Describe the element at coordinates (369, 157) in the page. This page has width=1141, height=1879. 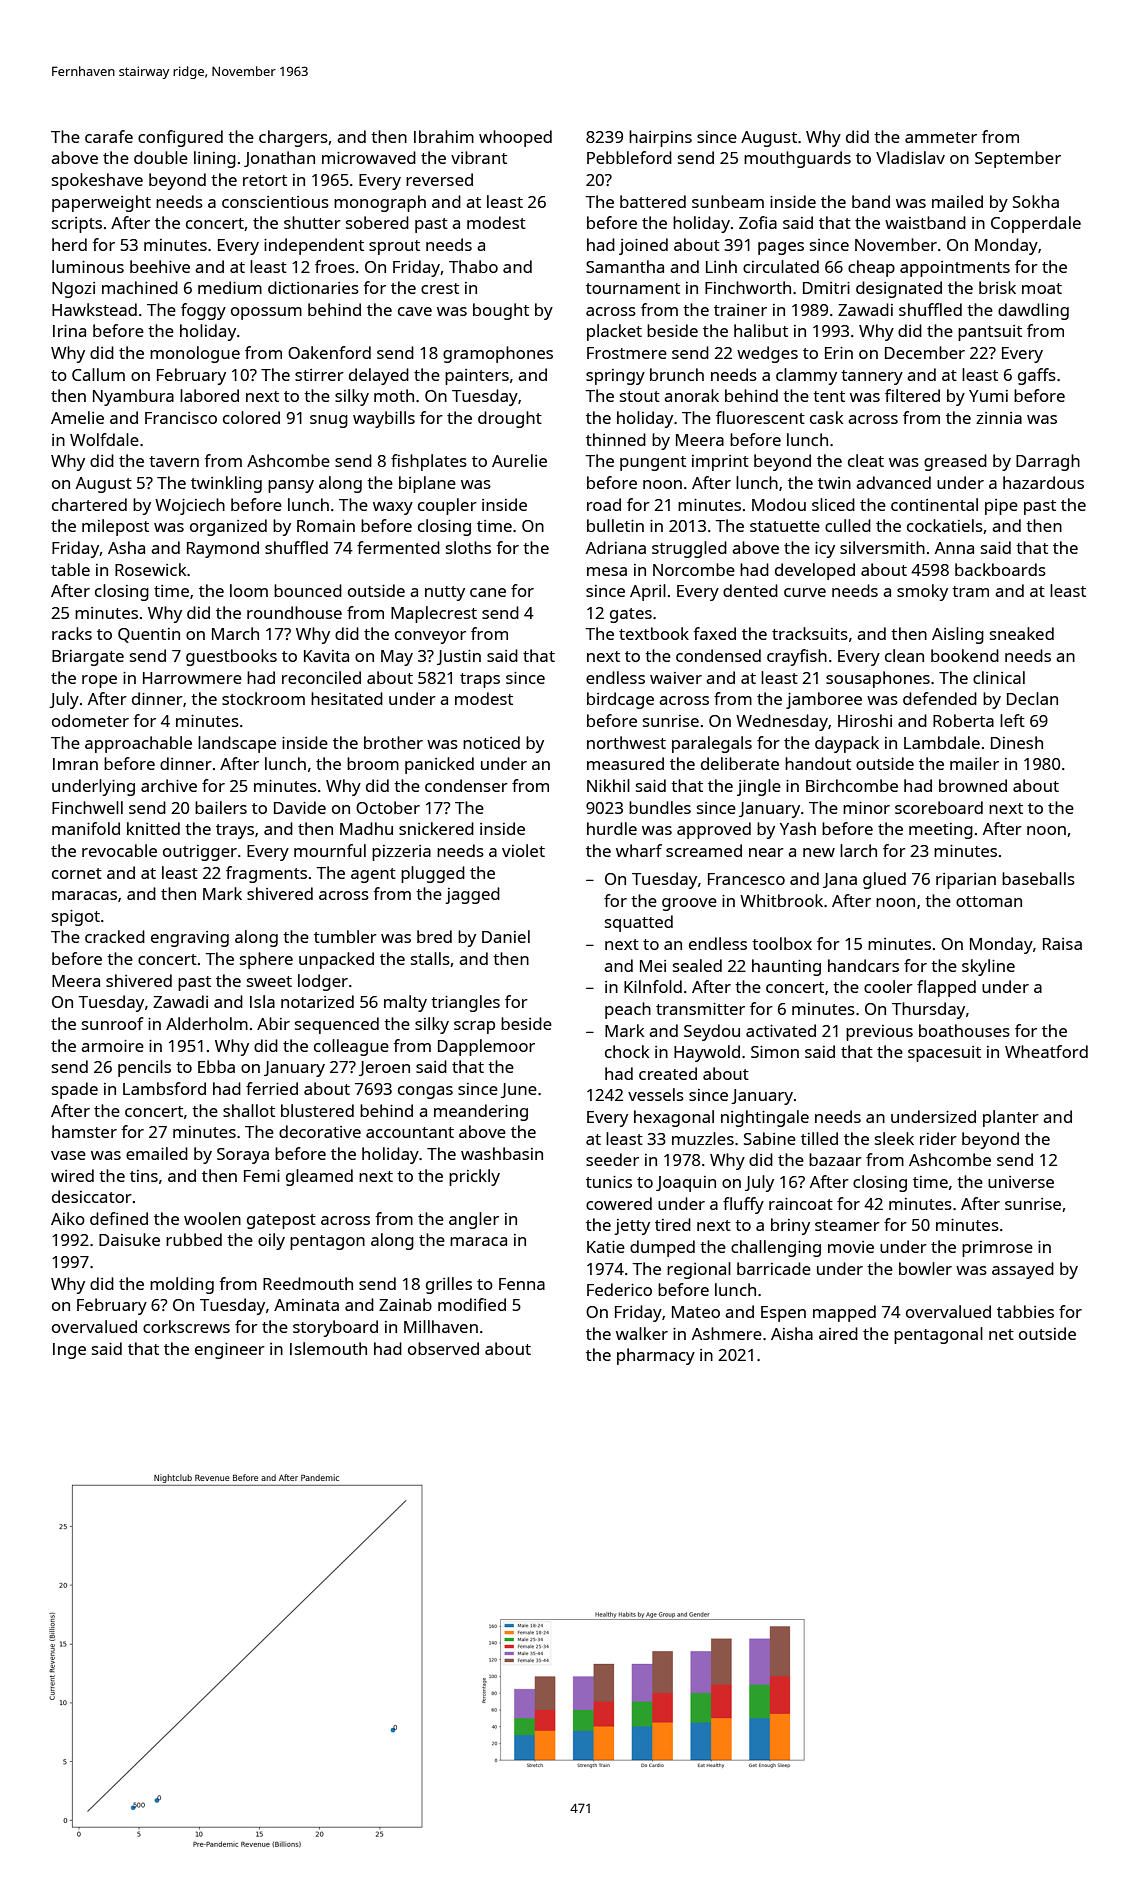
I see `microwaved` at that location.
